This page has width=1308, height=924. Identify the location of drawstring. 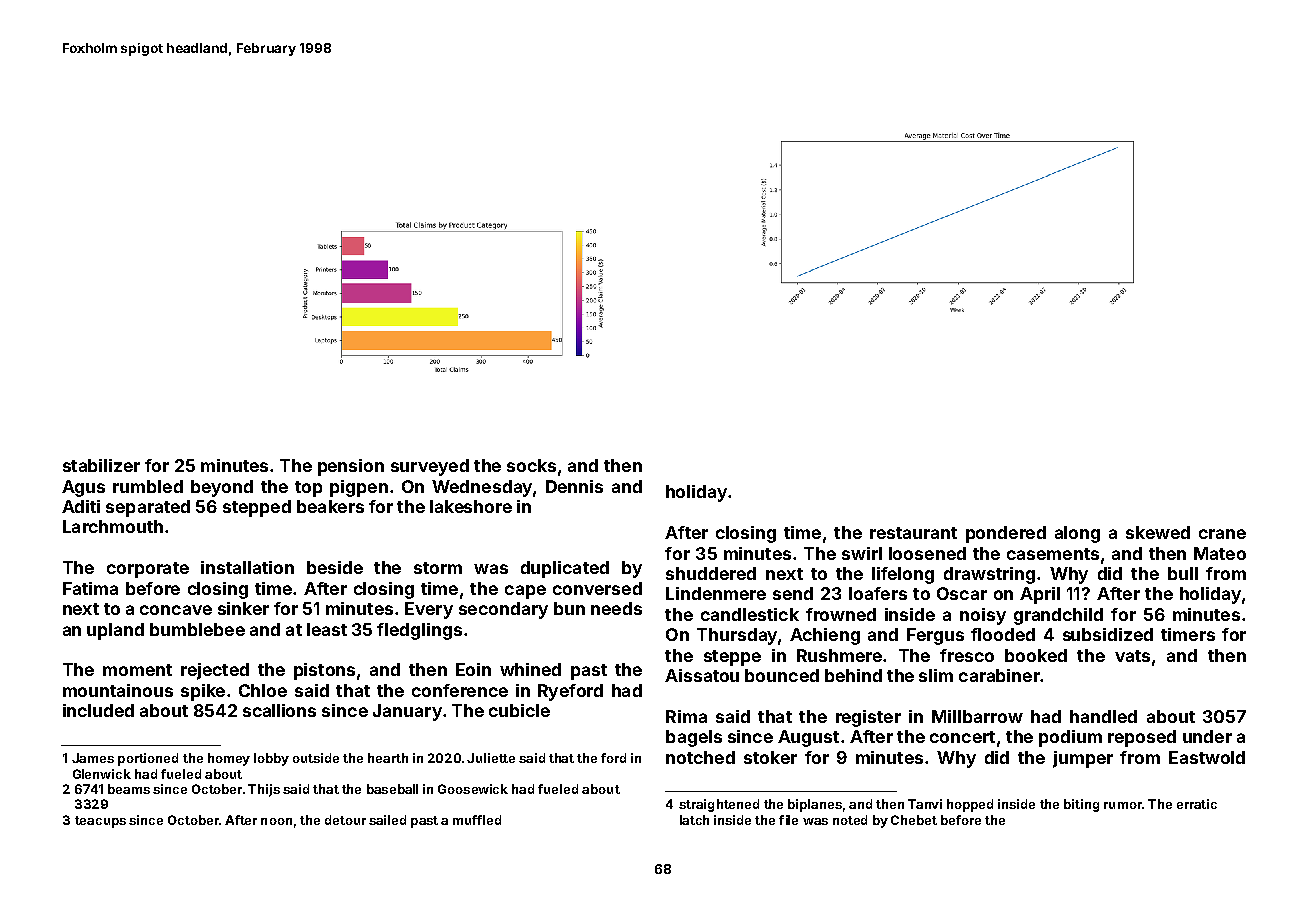
(989, 575).
